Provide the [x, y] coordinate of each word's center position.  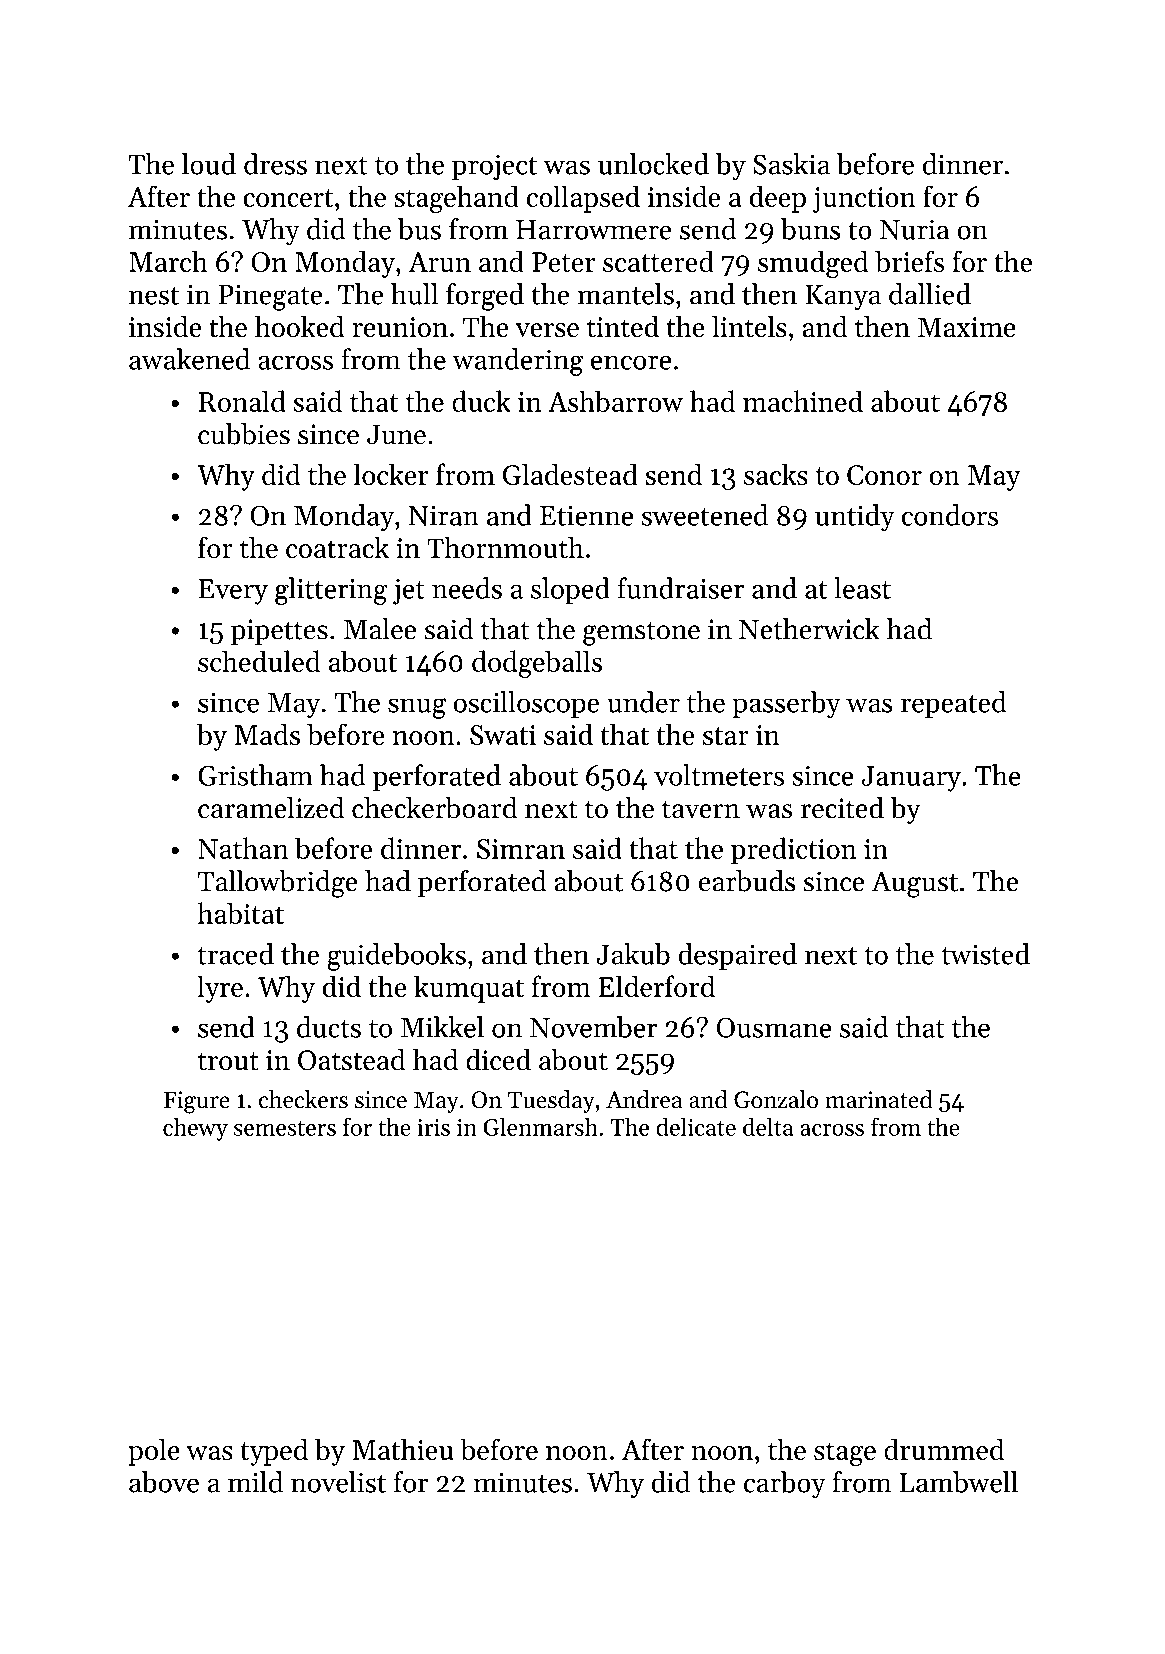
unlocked [653, 164]
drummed [944, 1449]
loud [209, 164]
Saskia [791, 164]
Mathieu [402, 1449]
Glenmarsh [540, 1126]
